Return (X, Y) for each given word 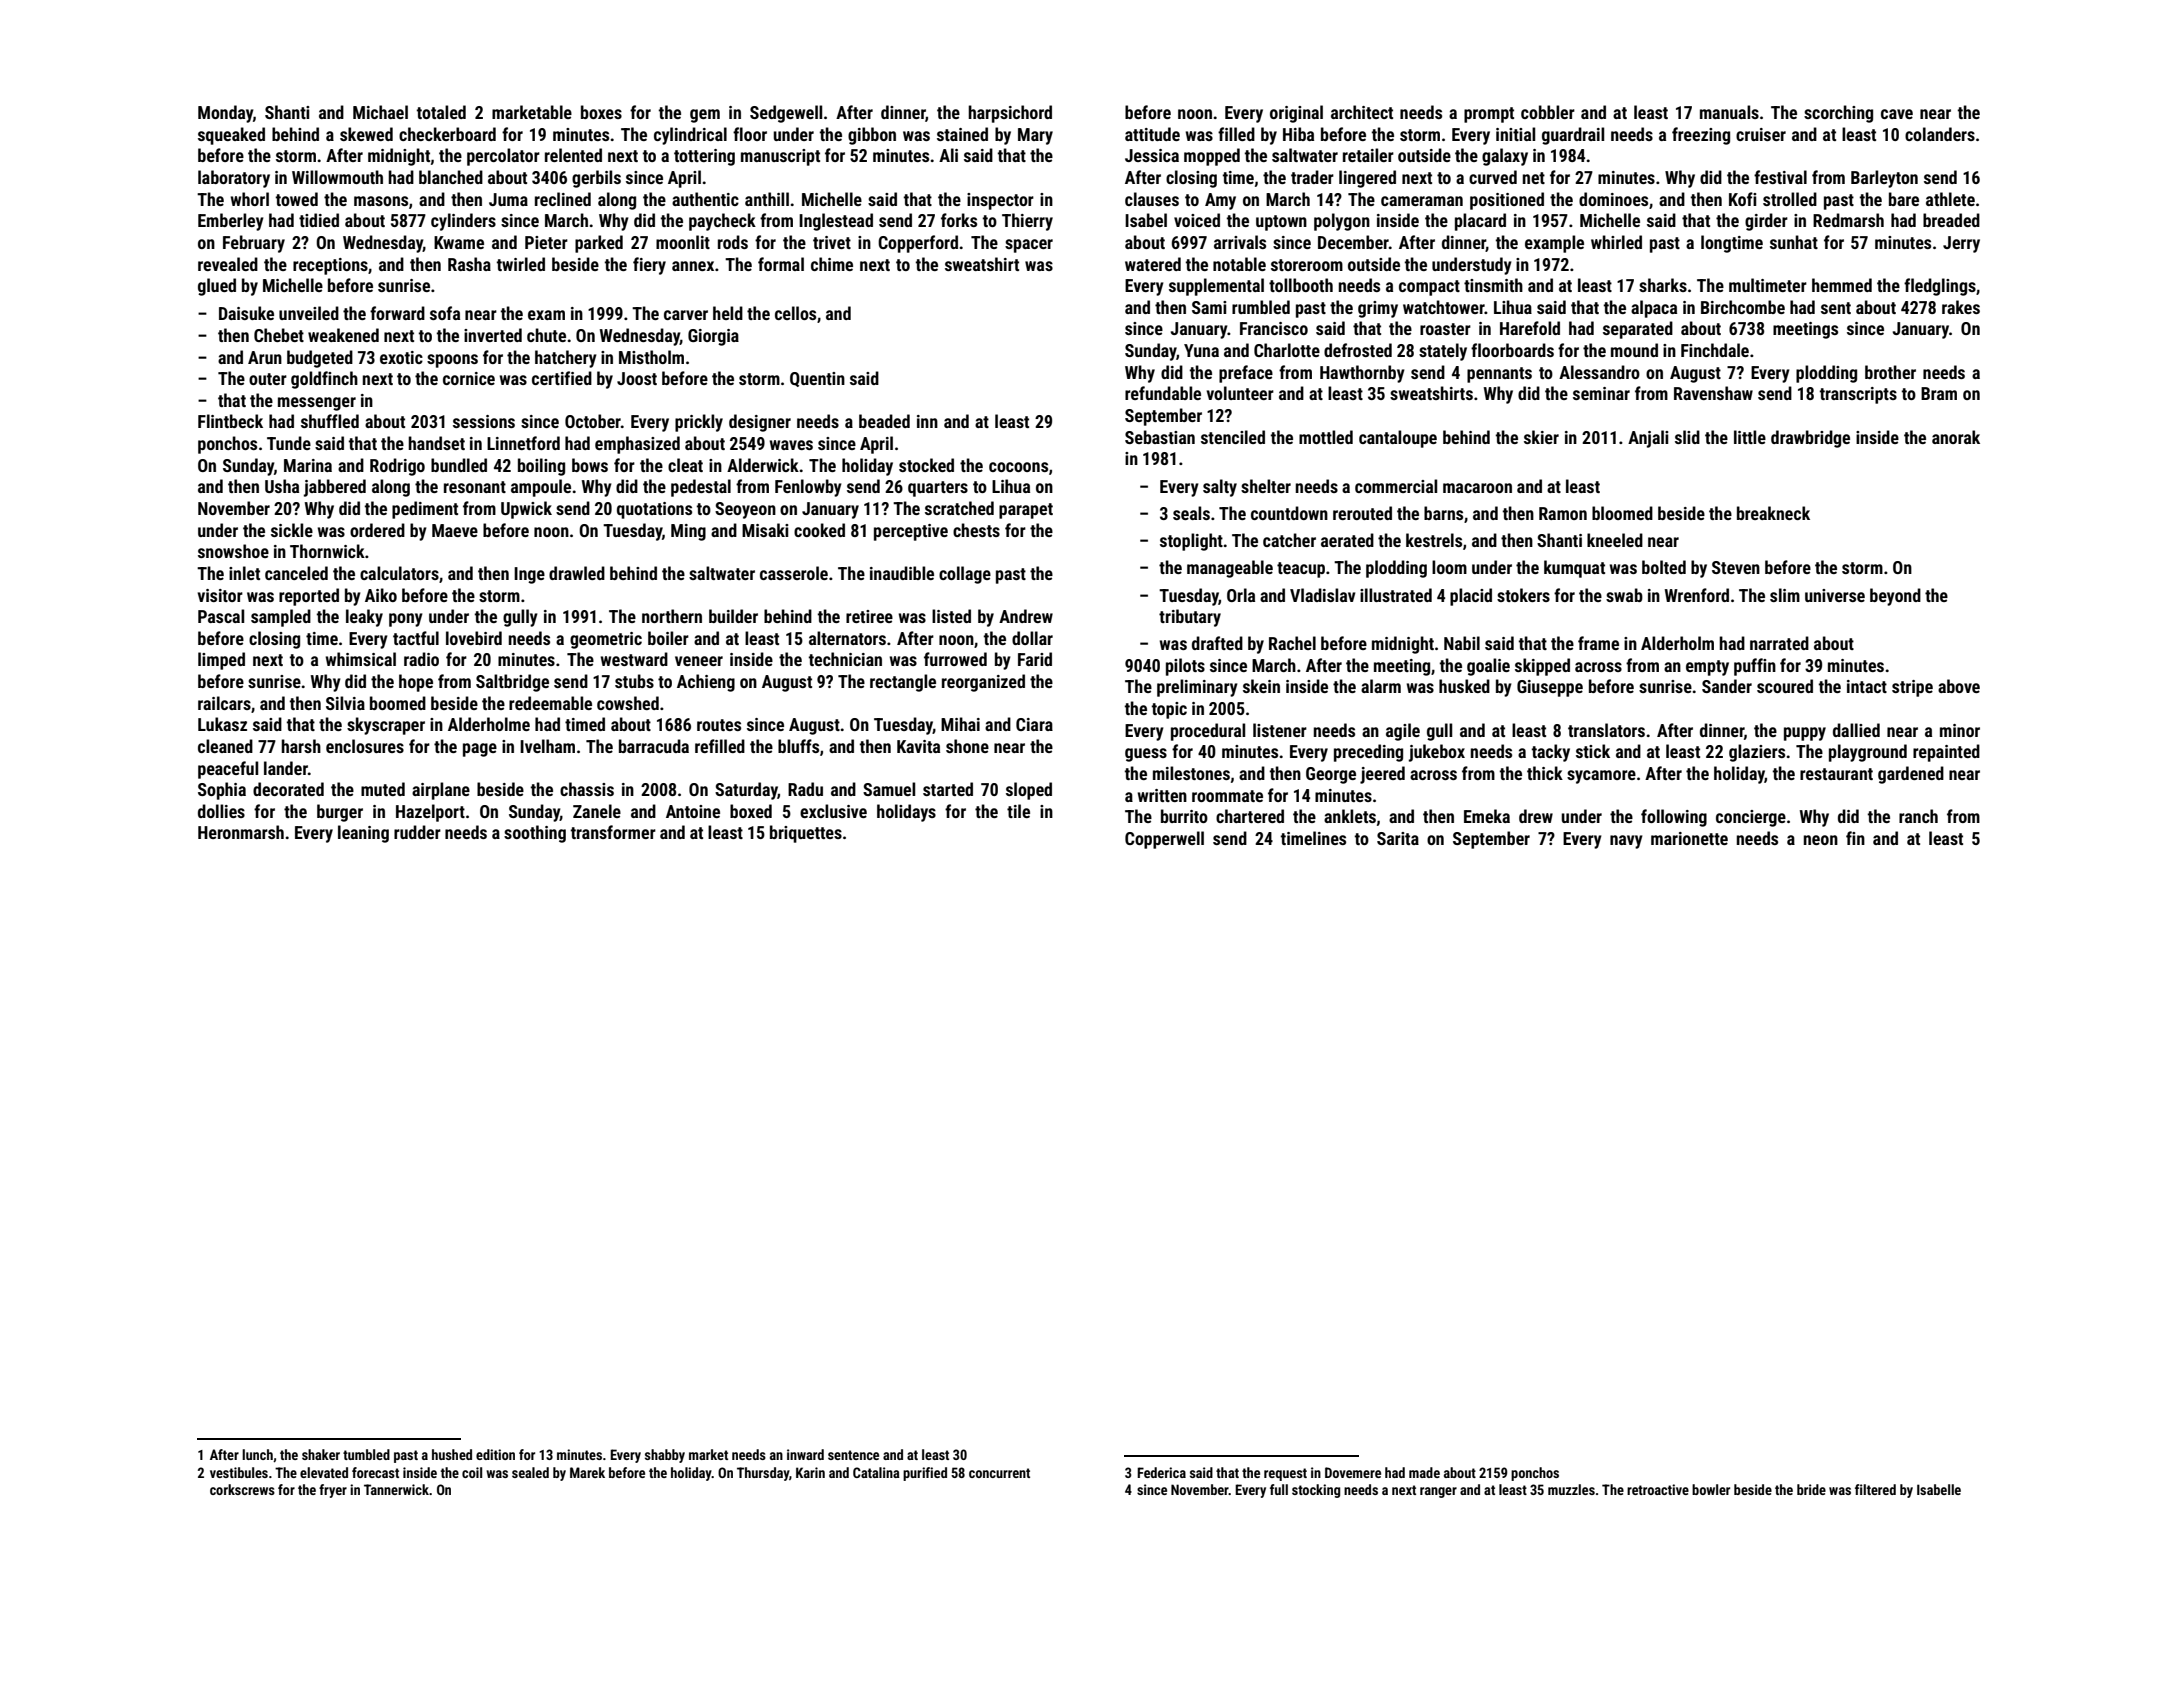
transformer (613, 832)
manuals (1729, 112)
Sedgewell (786, 114)
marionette (1689, 838)
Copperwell (1164, 840)
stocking (1316, 1491)
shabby (665, 1456)
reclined (563, 199)
